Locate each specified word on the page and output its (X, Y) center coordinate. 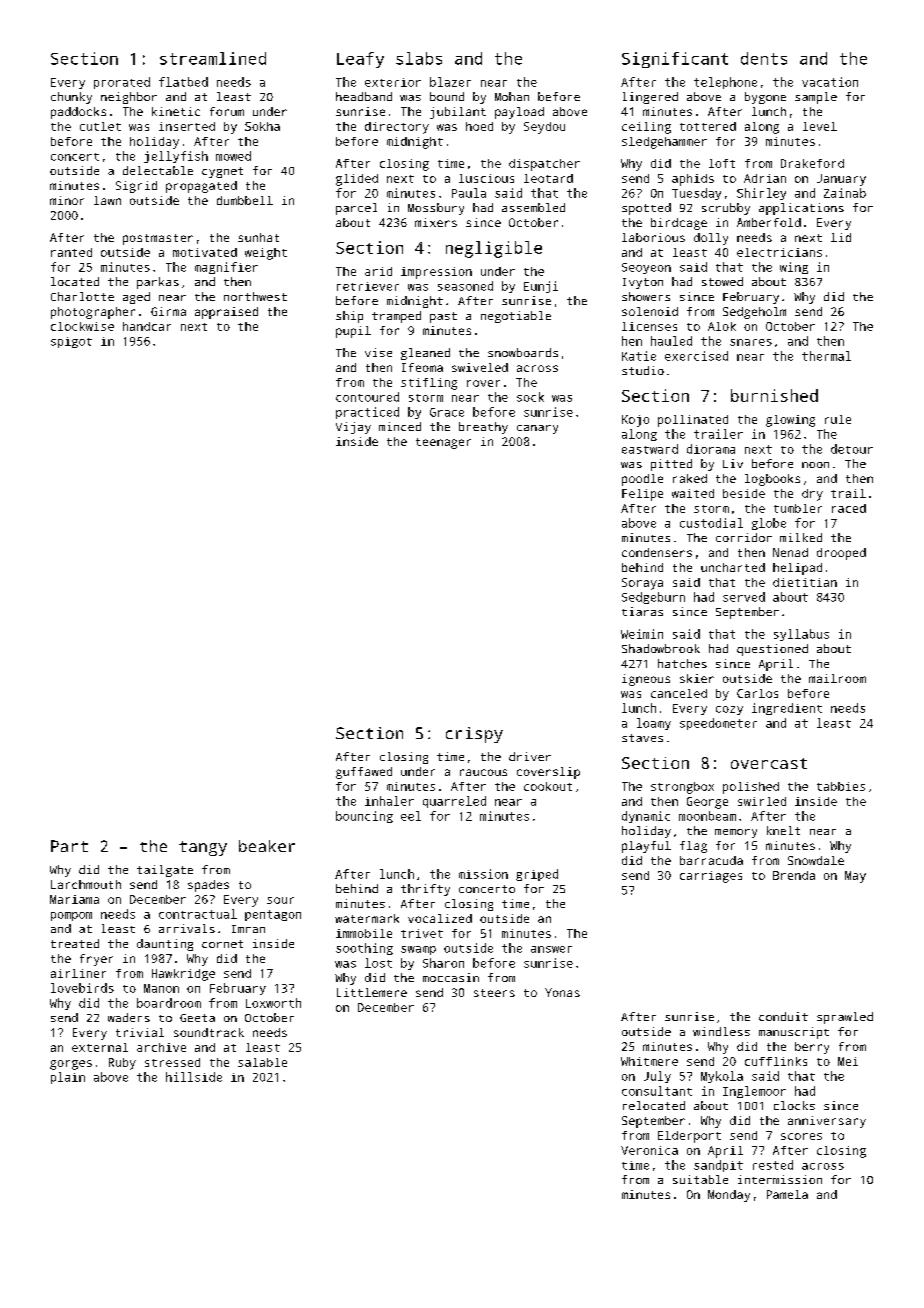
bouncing (364, 817)
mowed (233, 156)
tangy (203, 848)
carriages (711, 877)
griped (537, 875)
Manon (161, 988)
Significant (675, 60)
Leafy (360, 60)
